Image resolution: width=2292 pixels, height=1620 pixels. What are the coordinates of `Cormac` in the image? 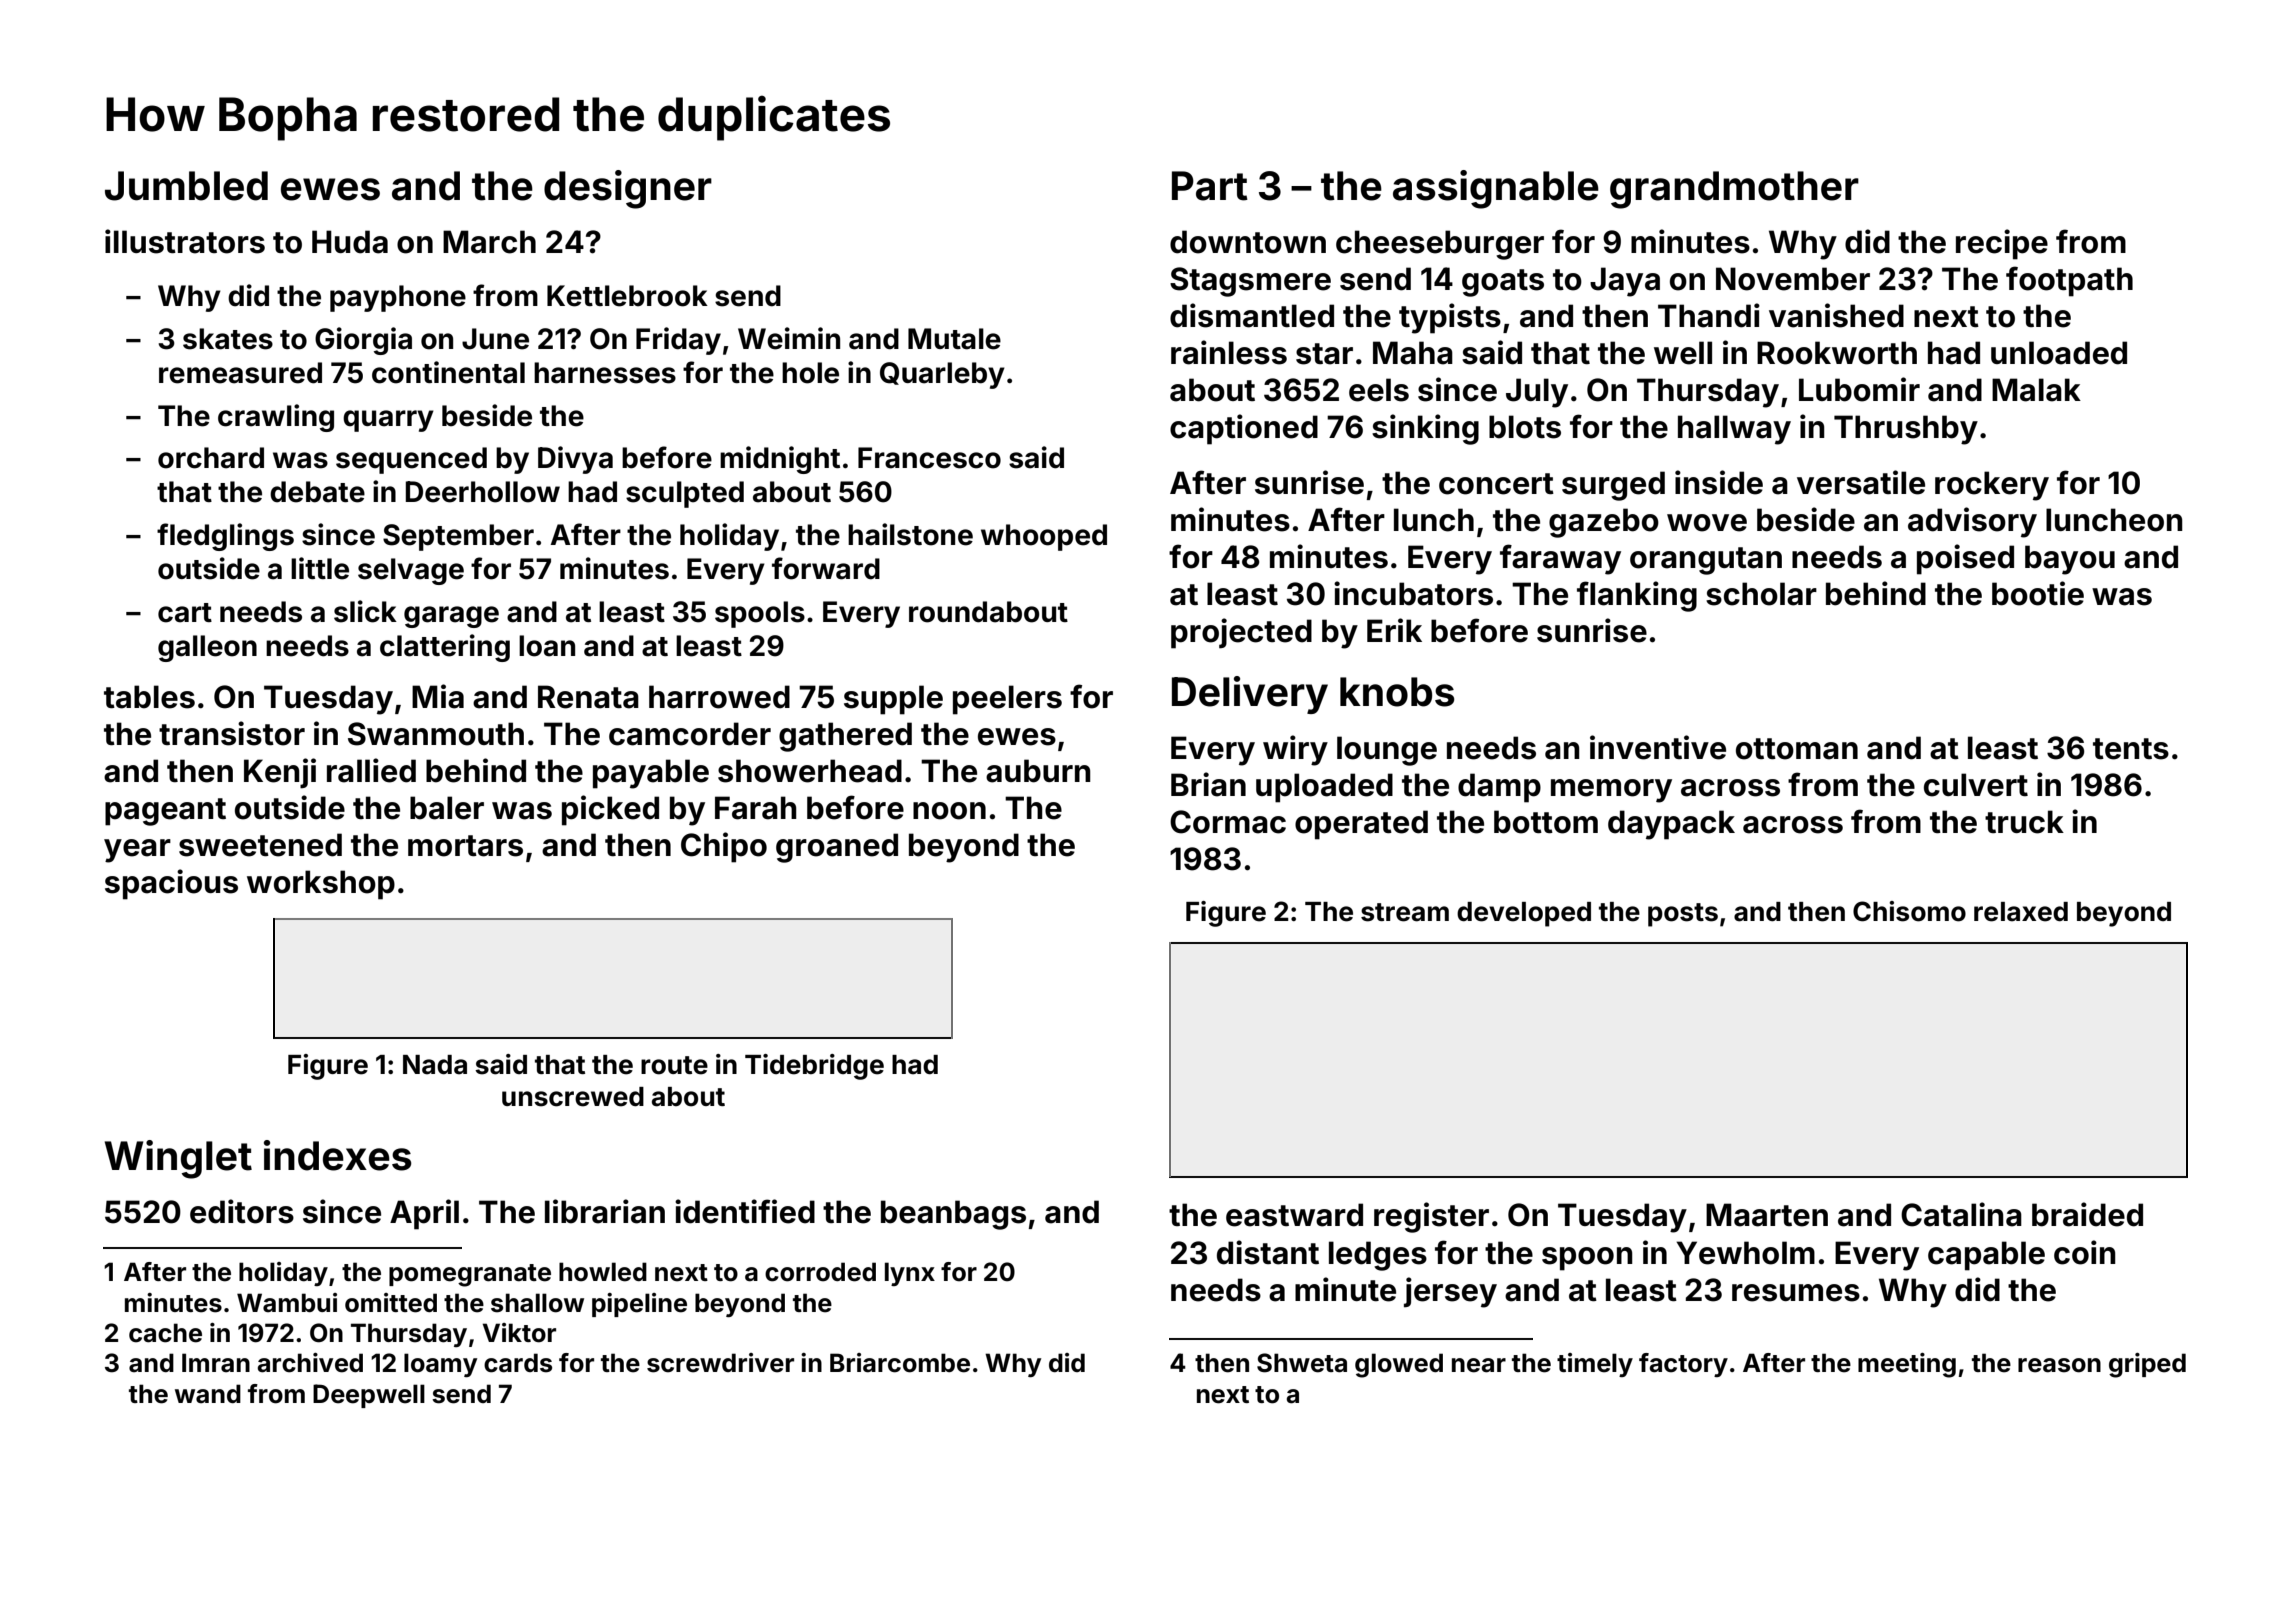 It's located at (1228, 822).
